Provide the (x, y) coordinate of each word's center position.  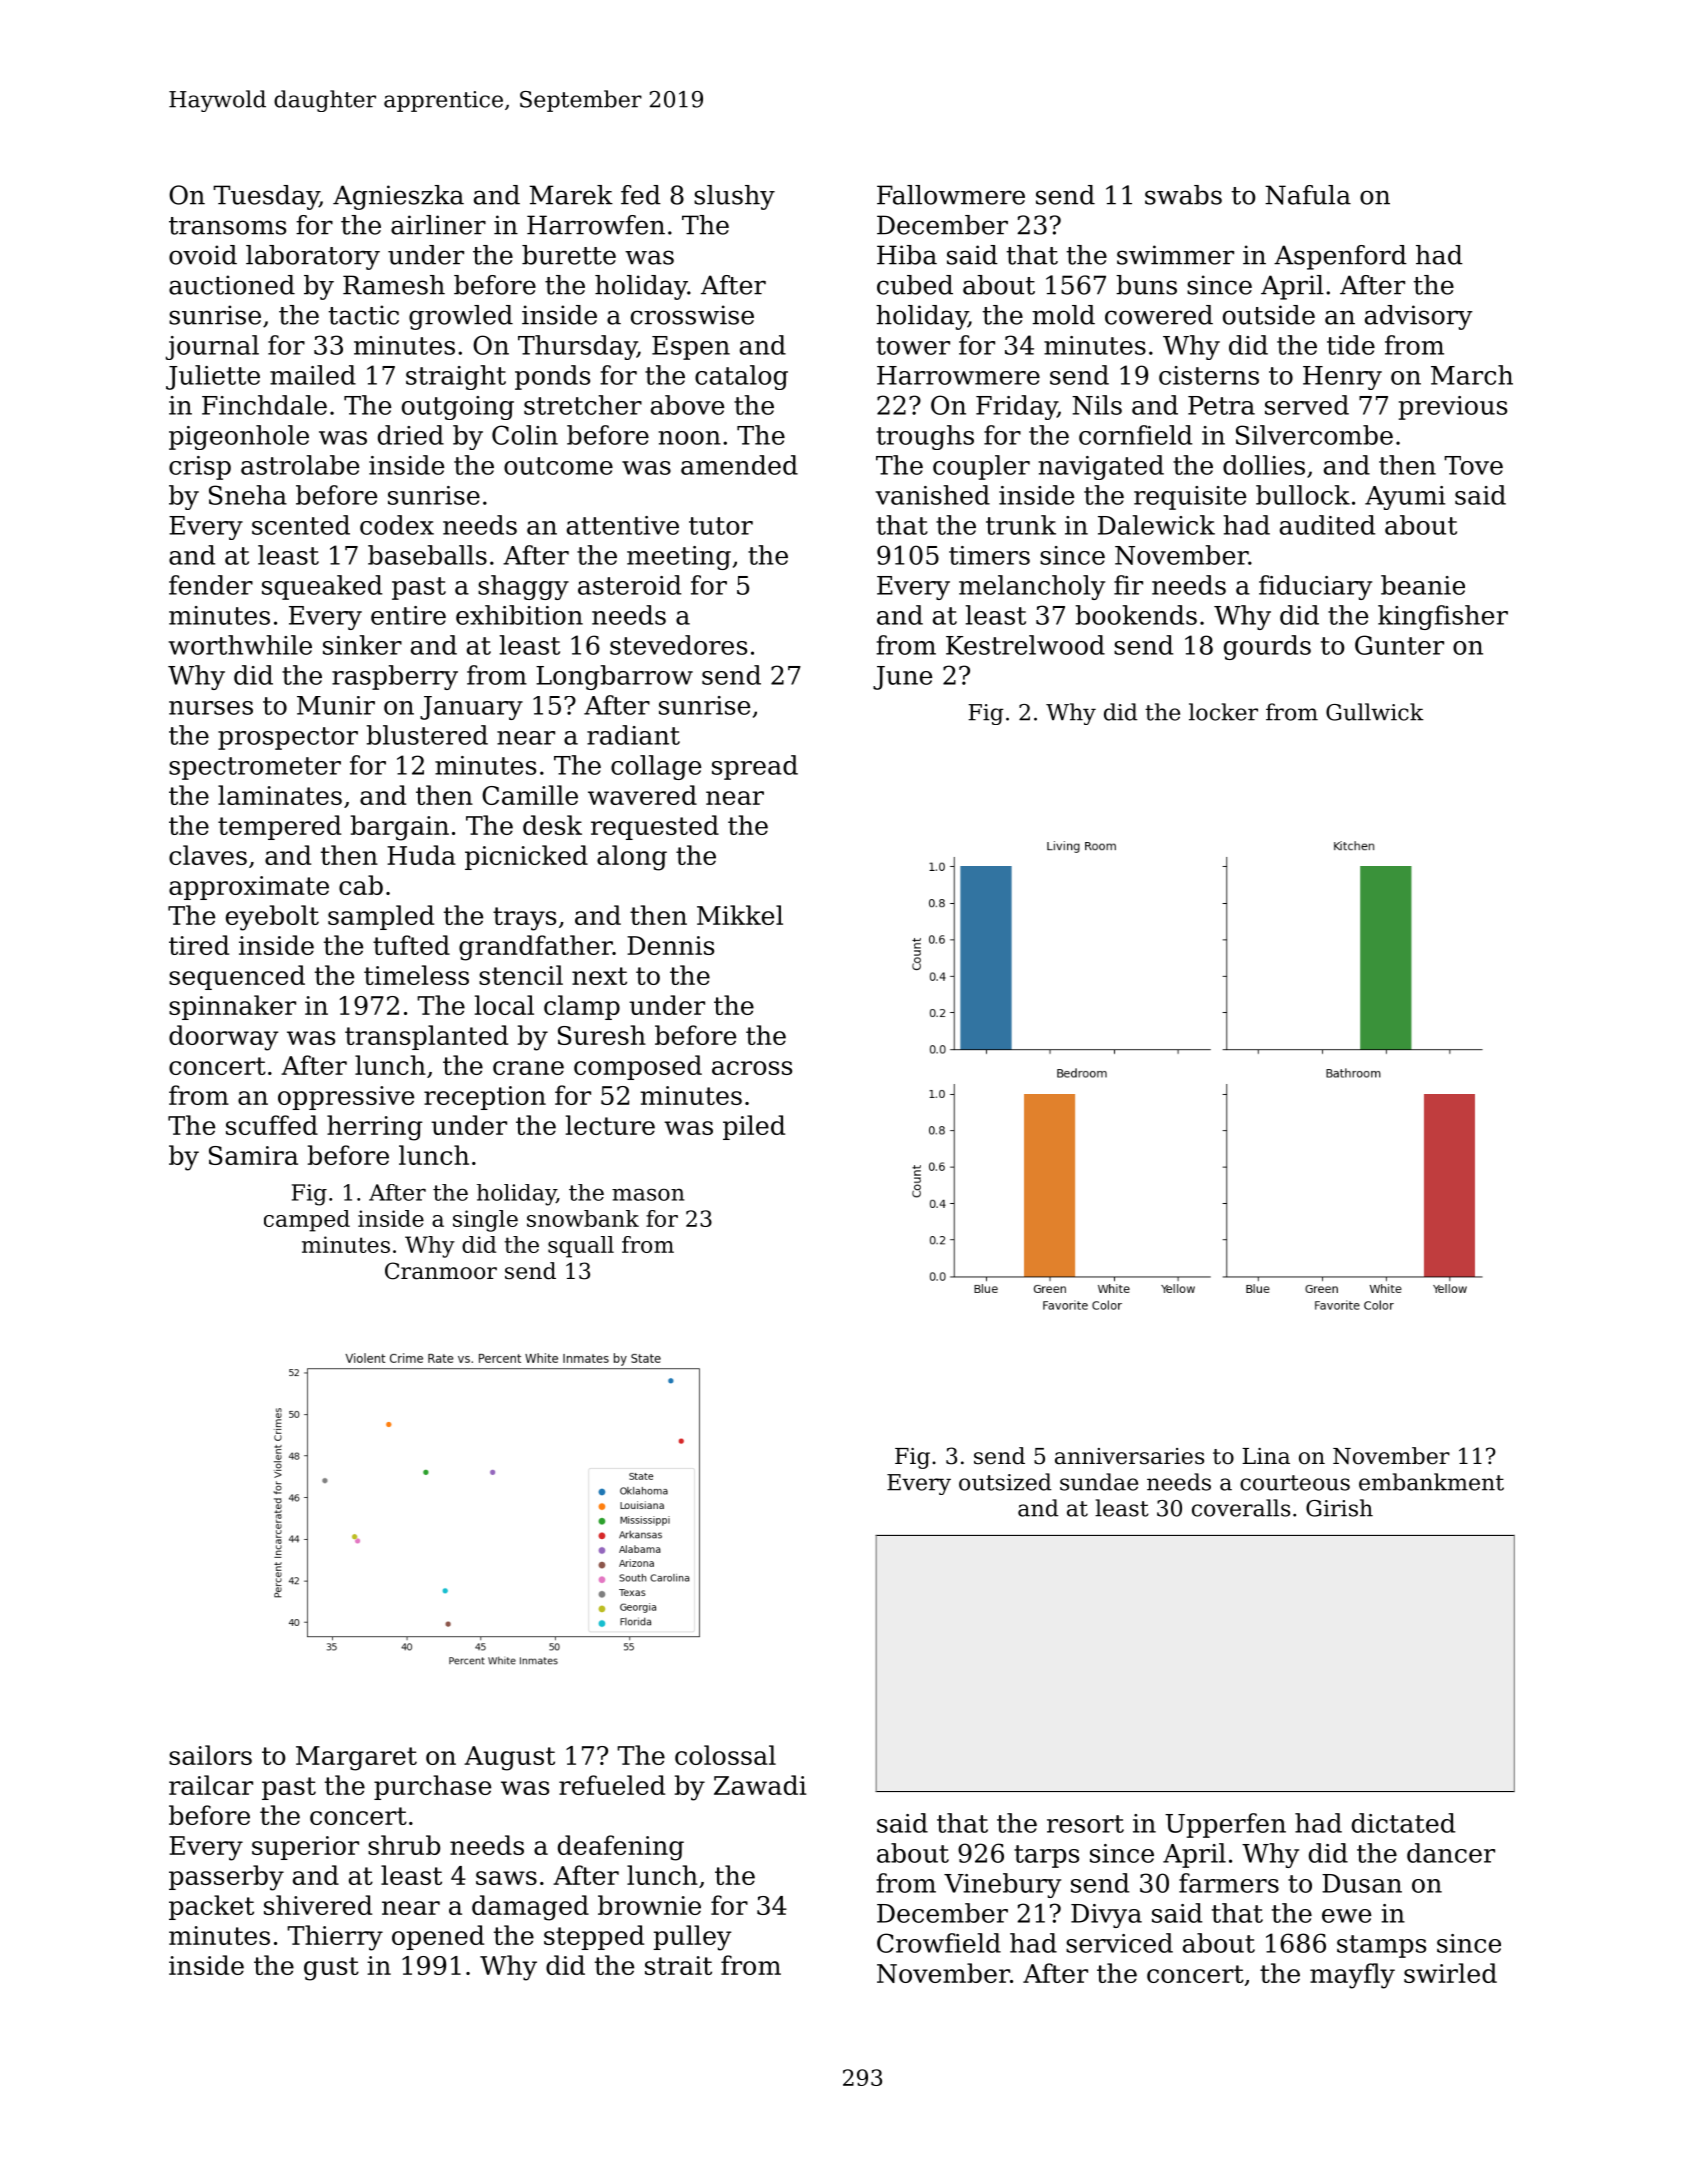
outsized (1005, 1482)
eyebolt (272, 918)
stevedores (678, 645)
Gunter (1399, 645)
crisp (200, 468)
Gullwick (1375, 712)
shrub (404, 1845)
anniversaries (1129, 1456)
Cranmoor (441, 1271)
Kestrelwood (1025, 645)
